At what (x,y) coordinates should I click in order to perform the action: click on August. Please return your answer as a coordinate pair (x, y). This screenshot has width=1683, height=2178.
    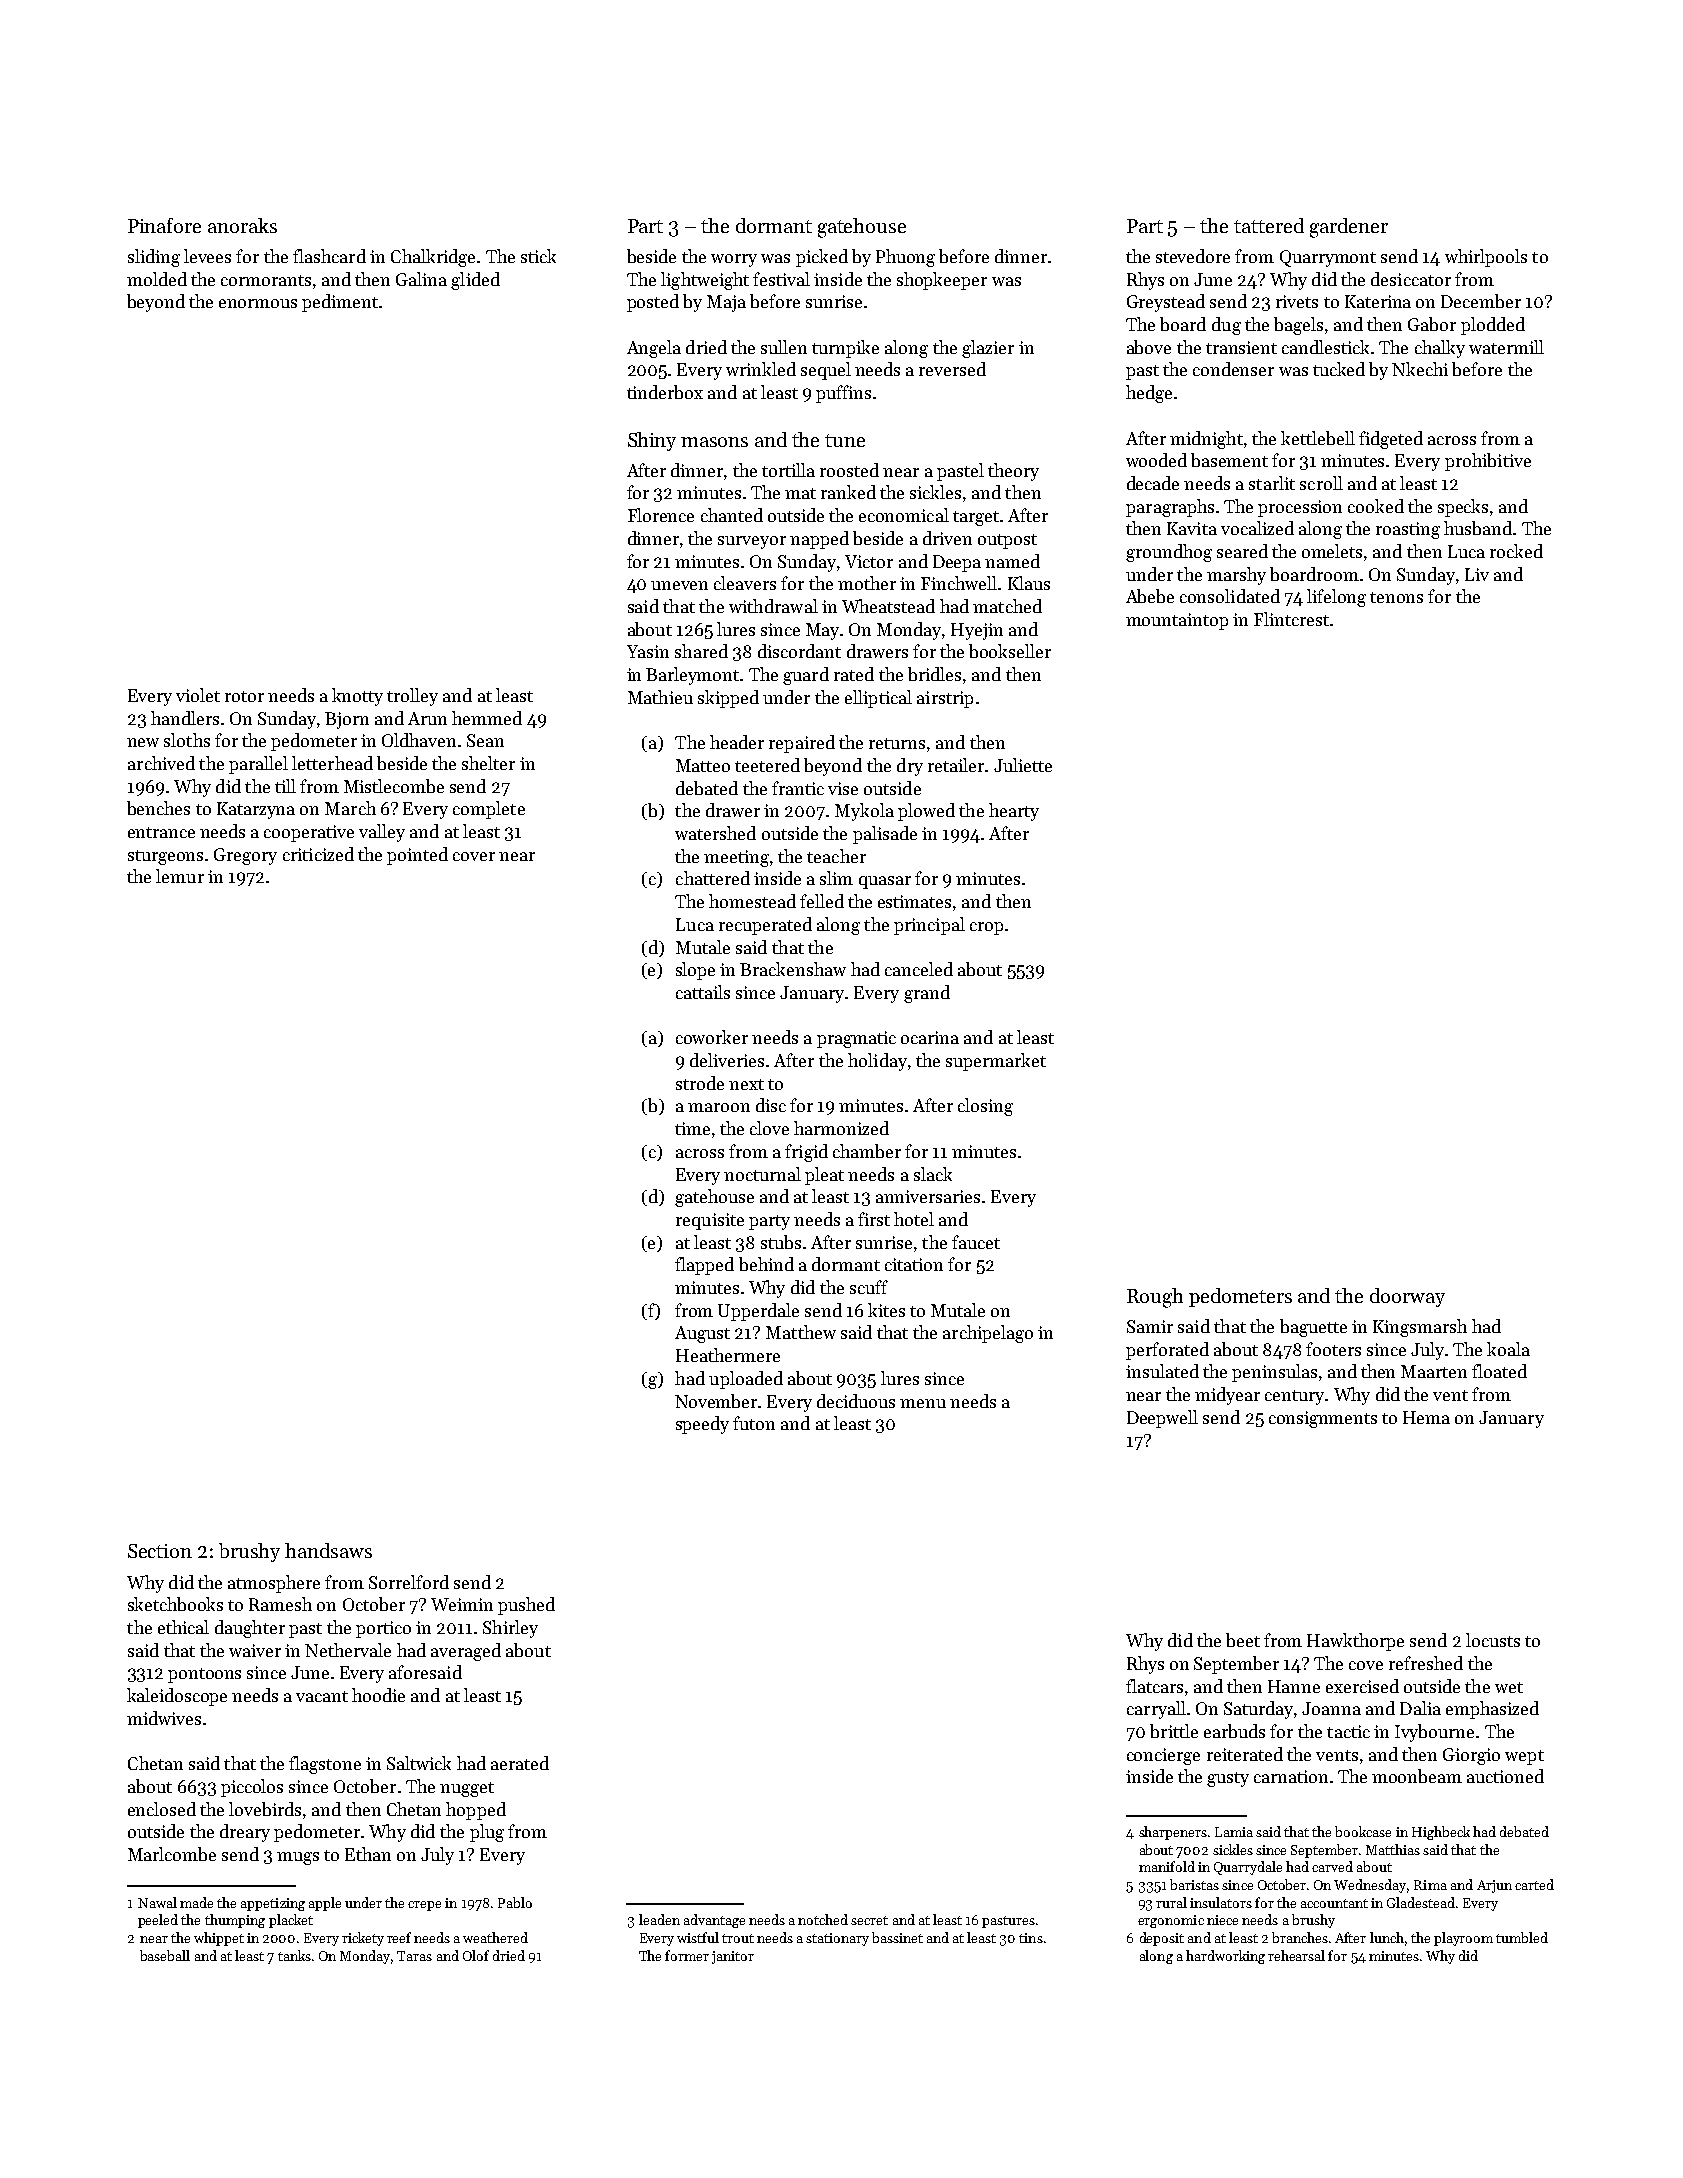
    Looking at the image, I should click on (702, 1334).
